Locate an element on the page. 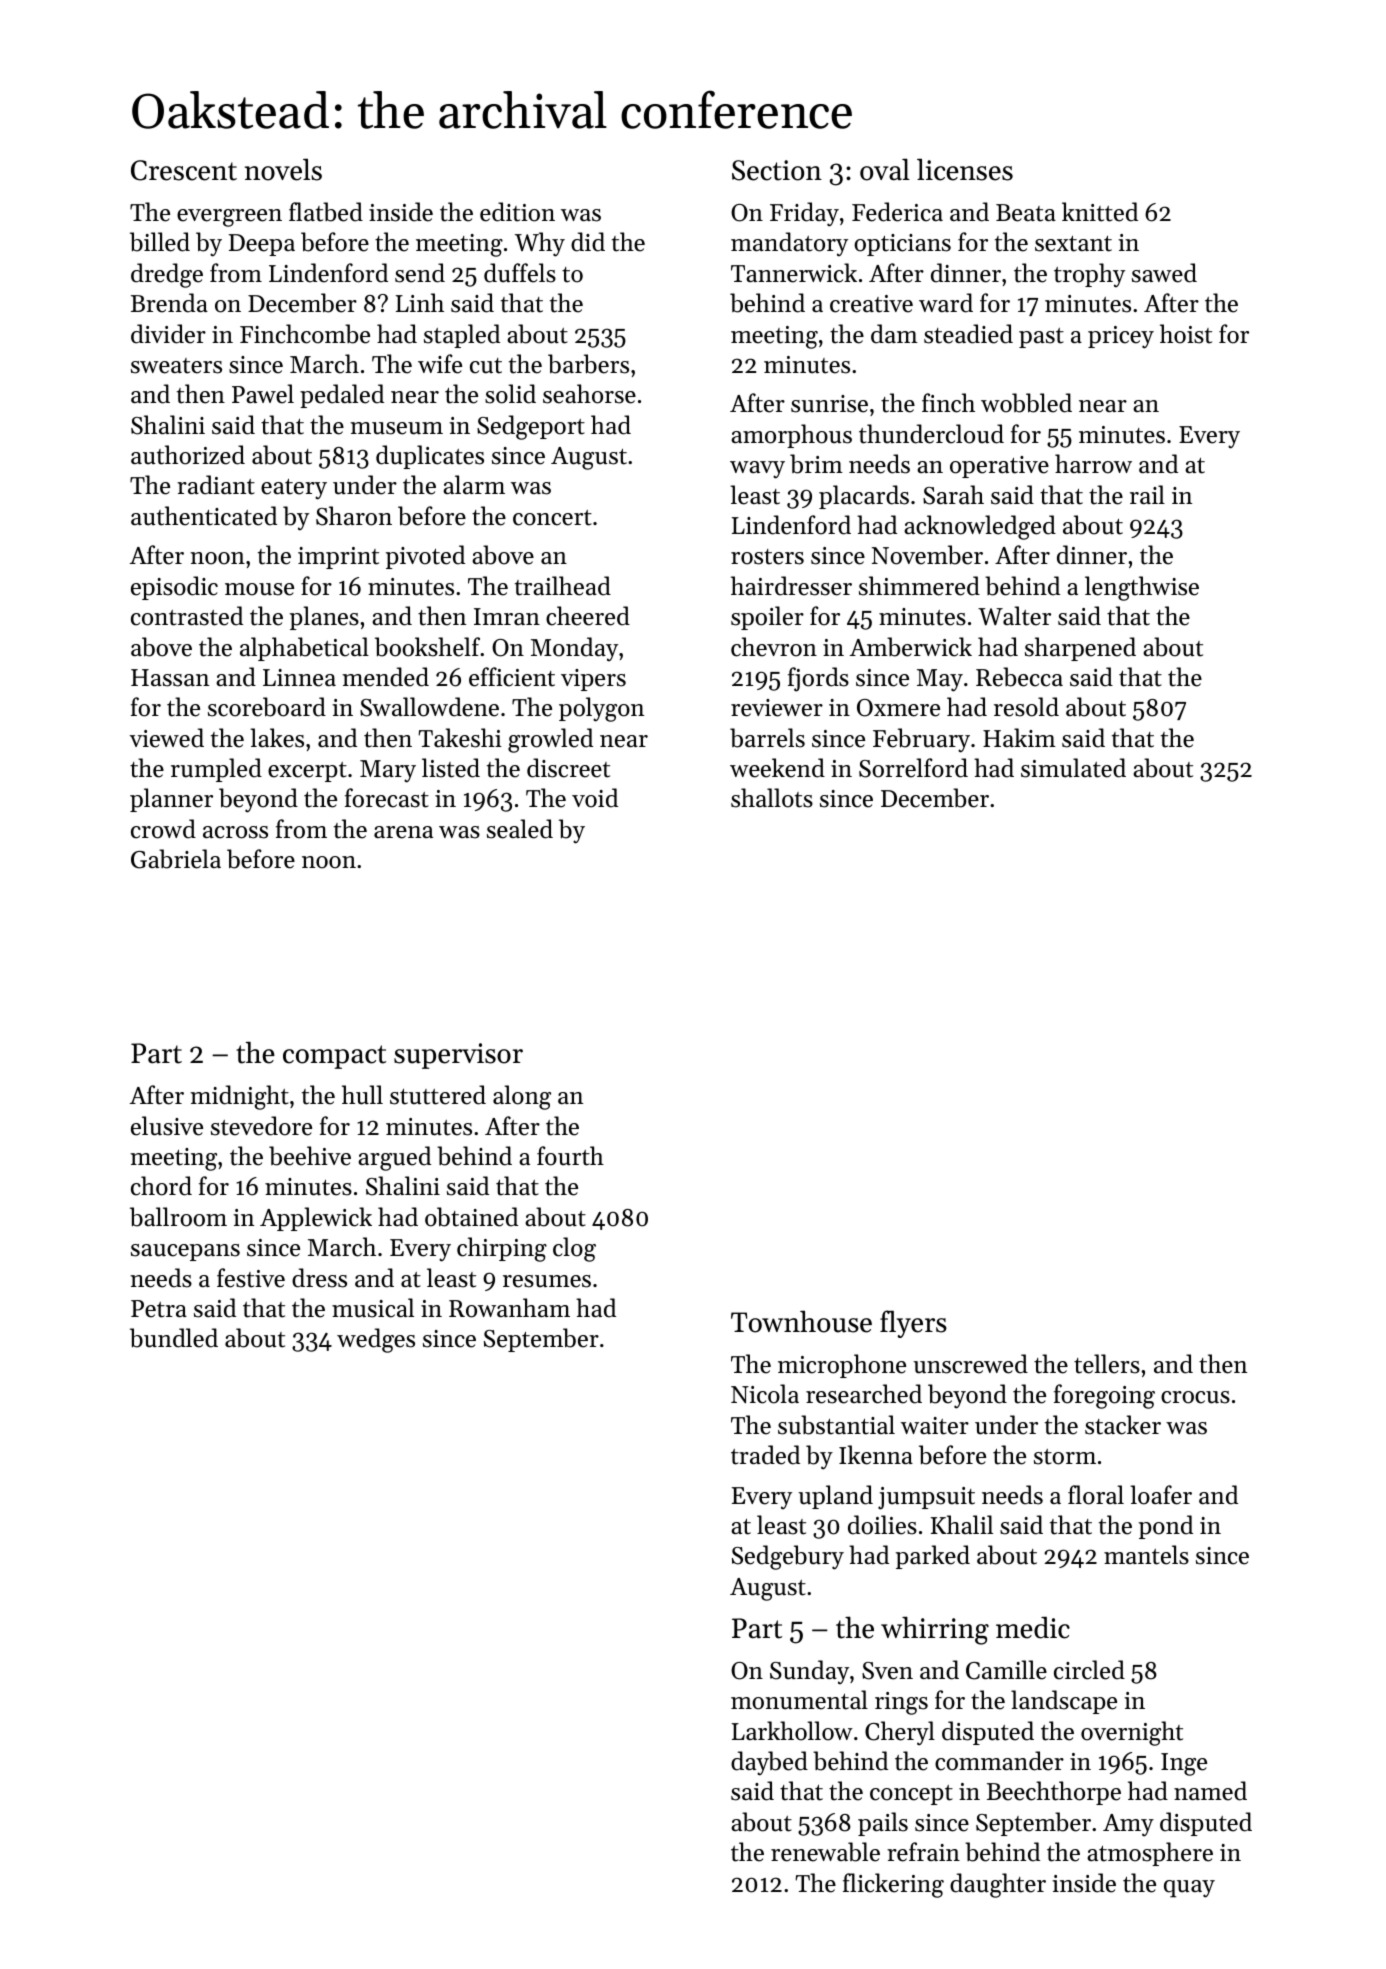  quay is located at coordinates (1189, 1889).
